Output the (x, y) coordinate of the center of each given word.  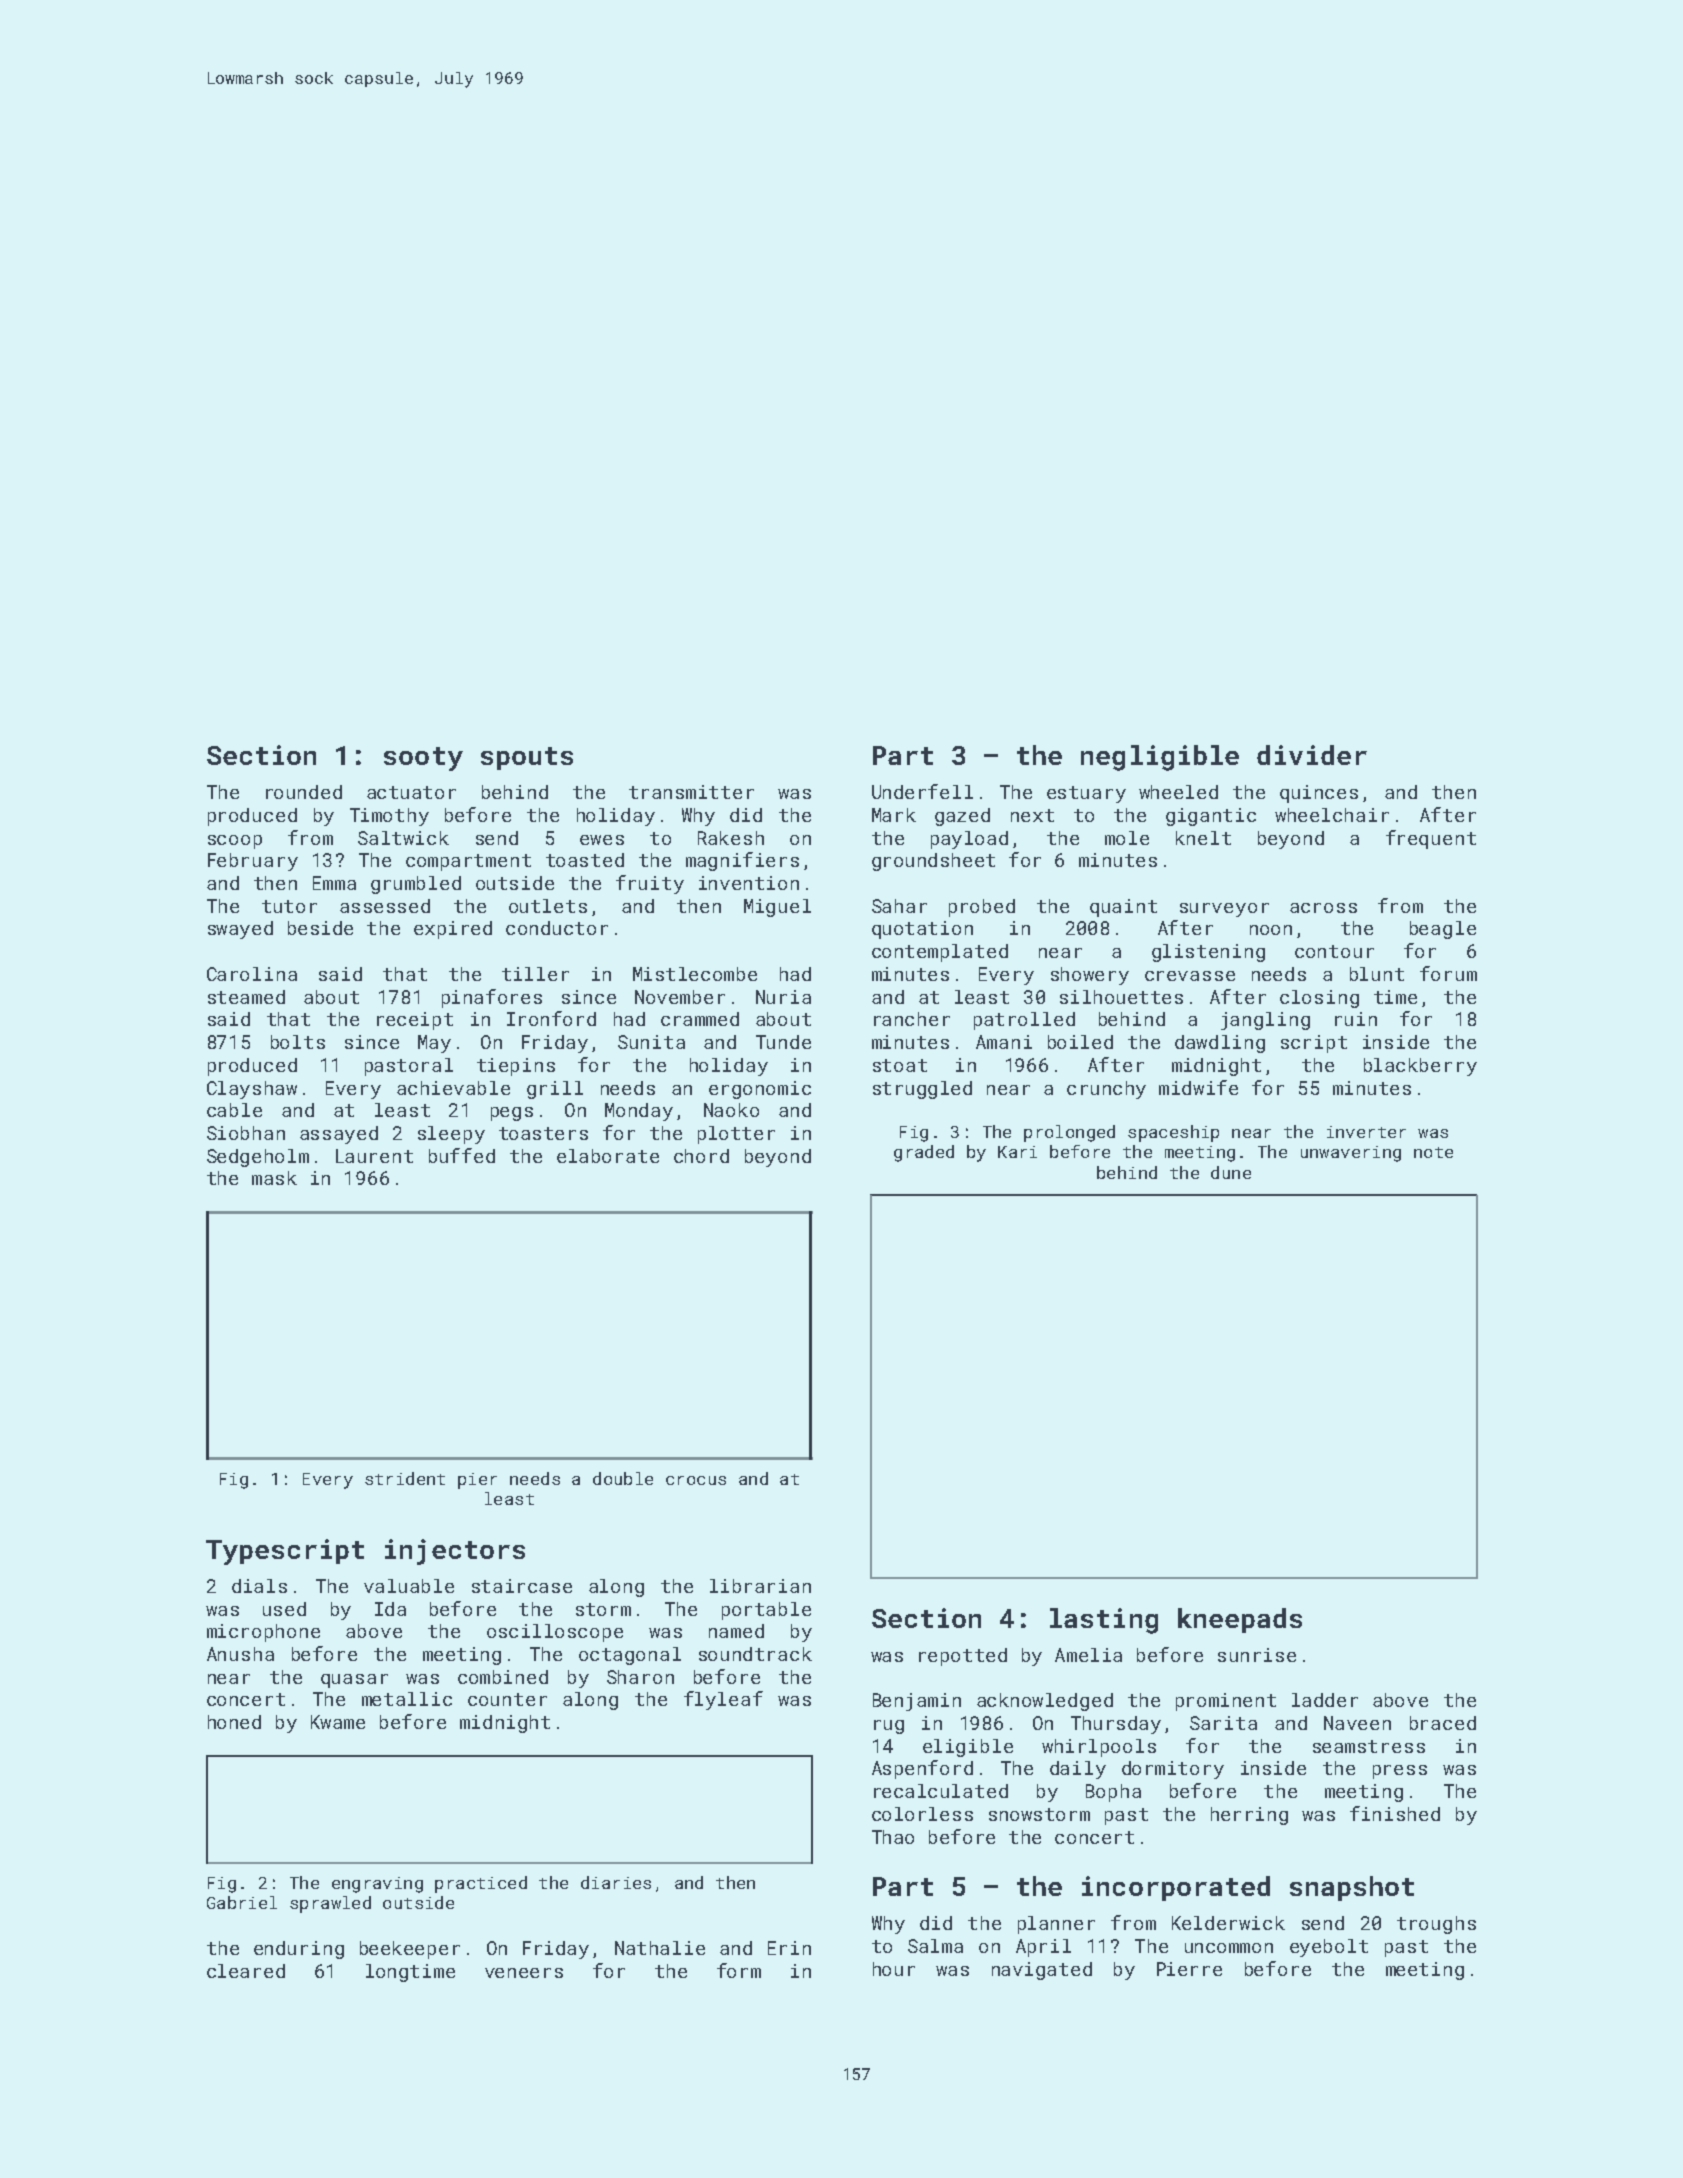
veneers (524, 1973)
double (623, 1478)
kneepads (1240, 1620)
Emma (334, 883)
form (739, 1970)
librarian (760, 1586)
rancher (912, 1019)
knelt (1203, 838)
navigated (1042, 1971)
